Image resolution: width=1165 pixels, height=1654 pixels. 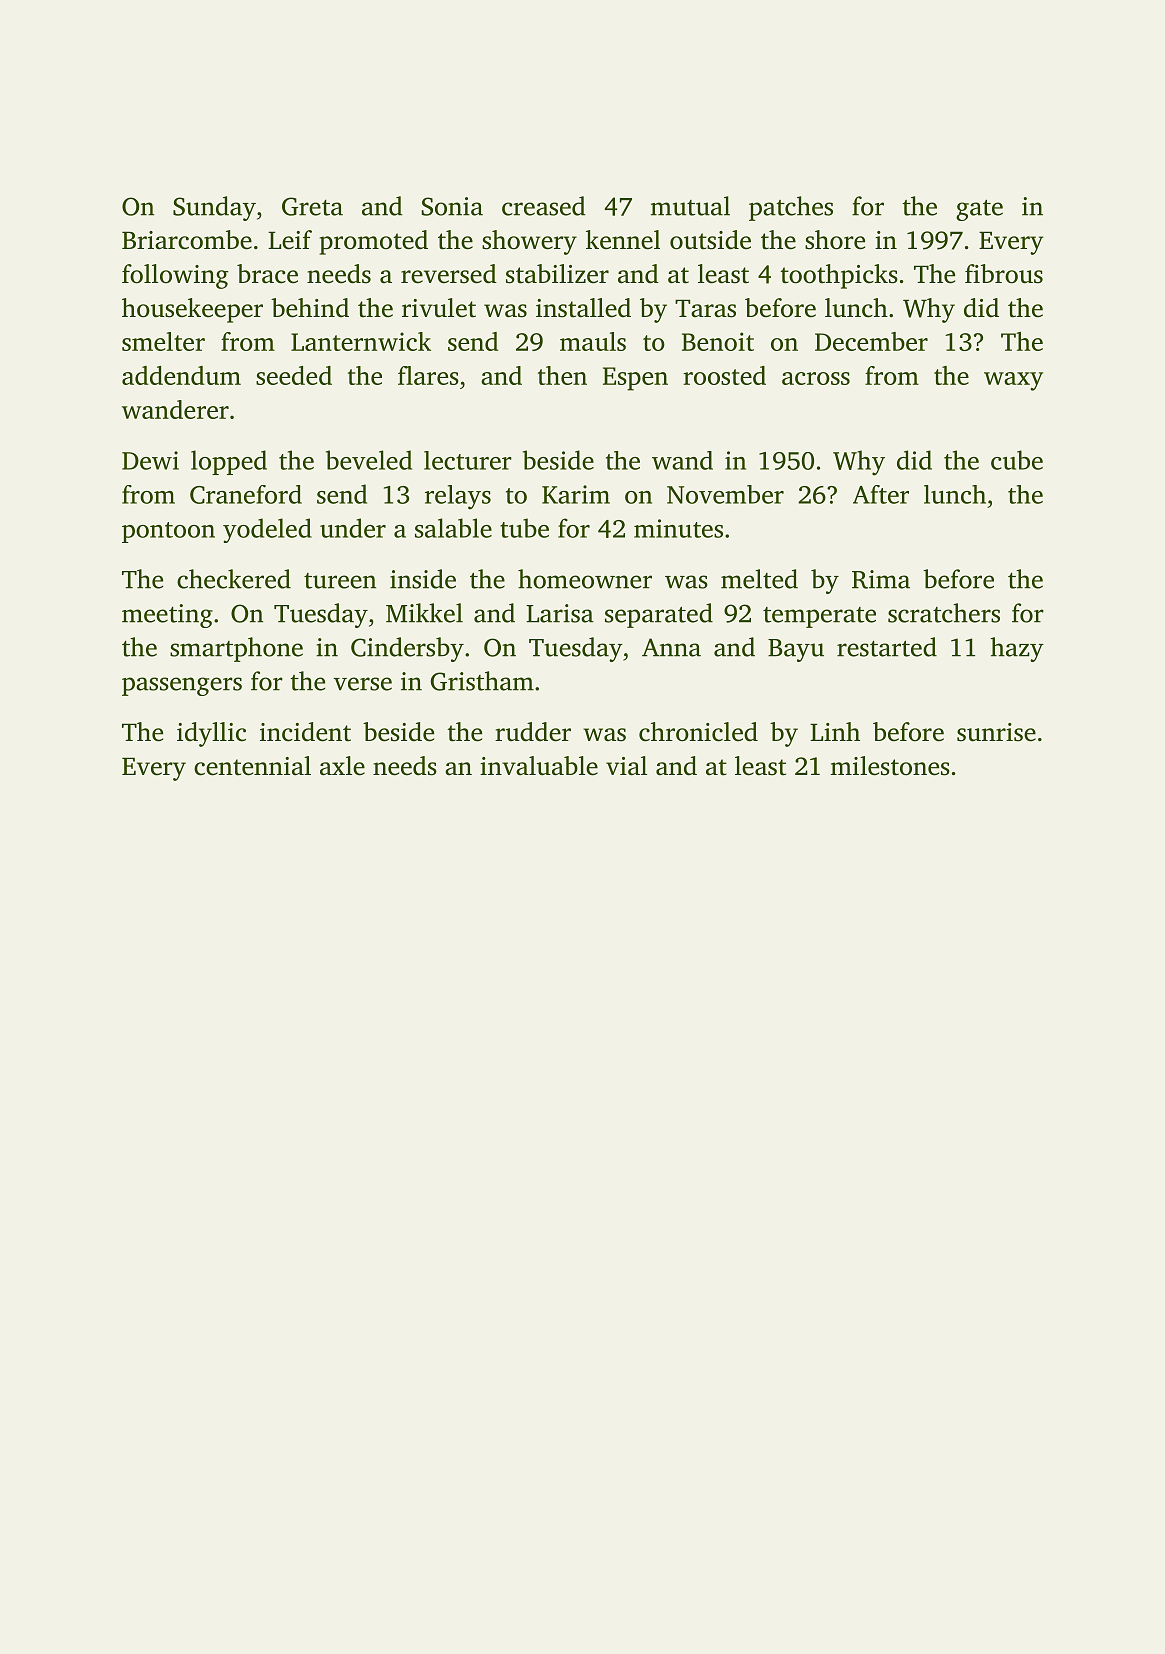 I want to click on lecturer, so click(x=468, y=460).
